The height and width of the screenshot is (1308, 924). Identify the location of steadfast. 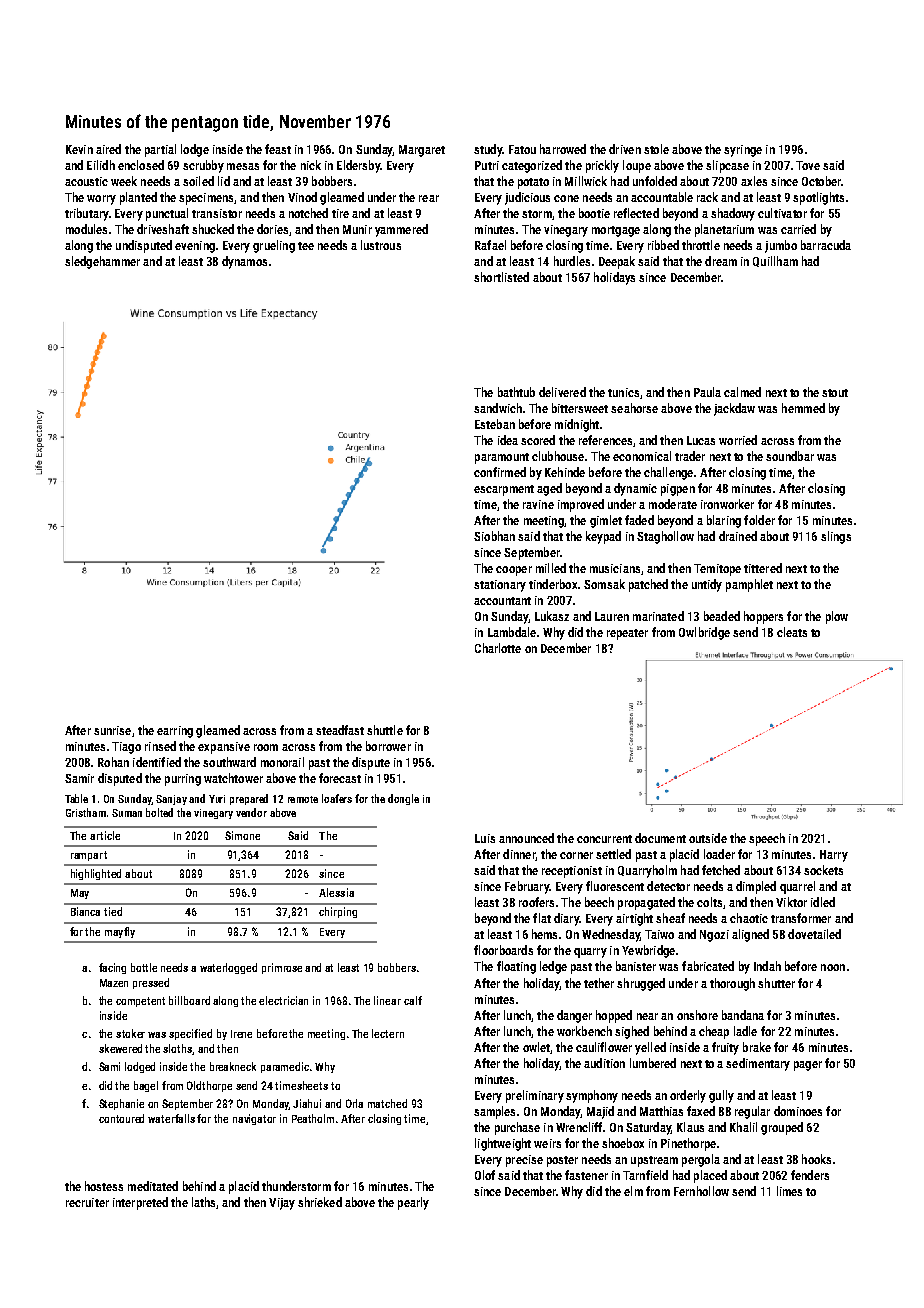
(340, 730).
